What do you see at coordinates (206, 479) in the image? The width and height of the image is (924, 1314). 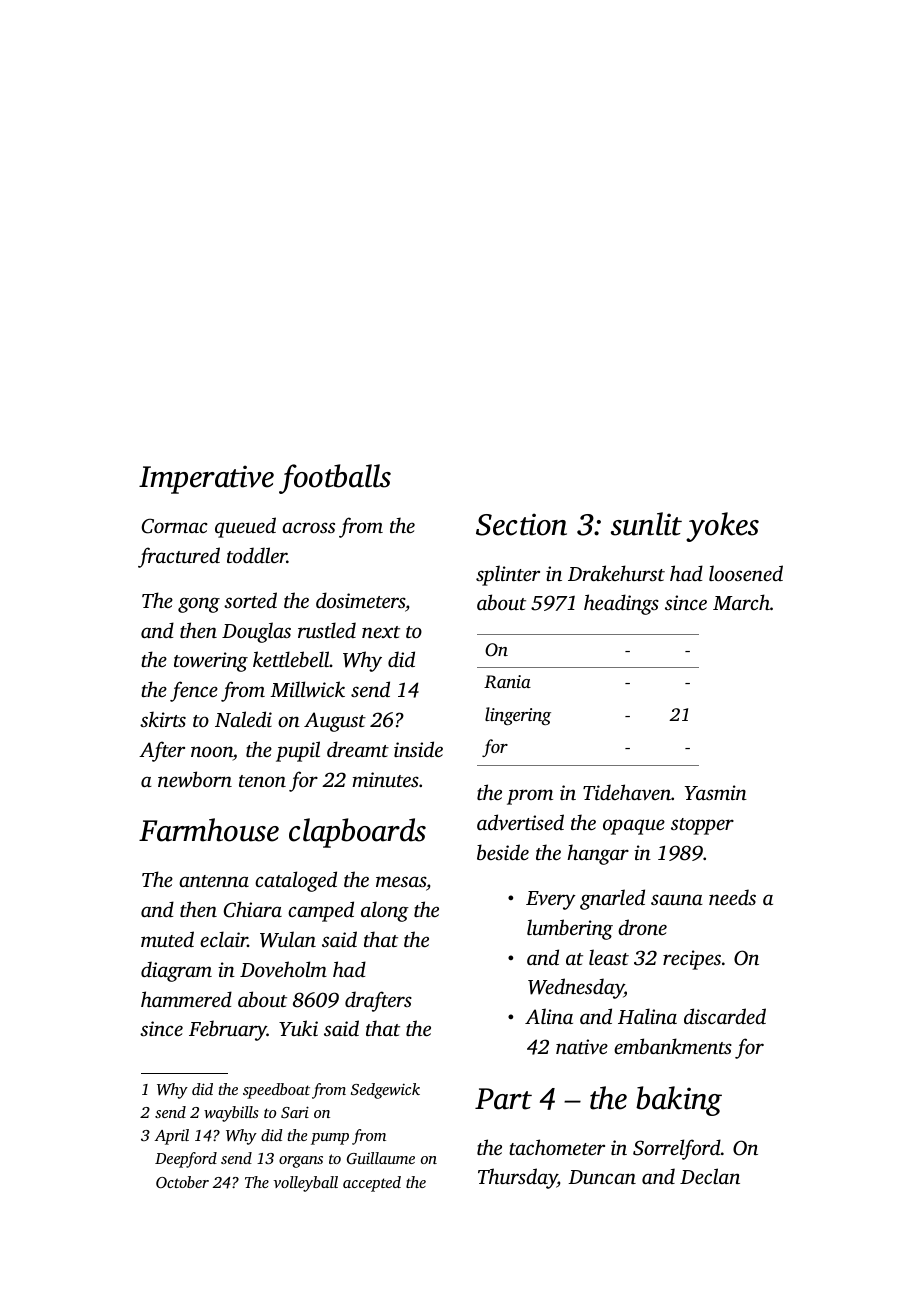 I see `Imperative` at bounding box center [206, 479].
